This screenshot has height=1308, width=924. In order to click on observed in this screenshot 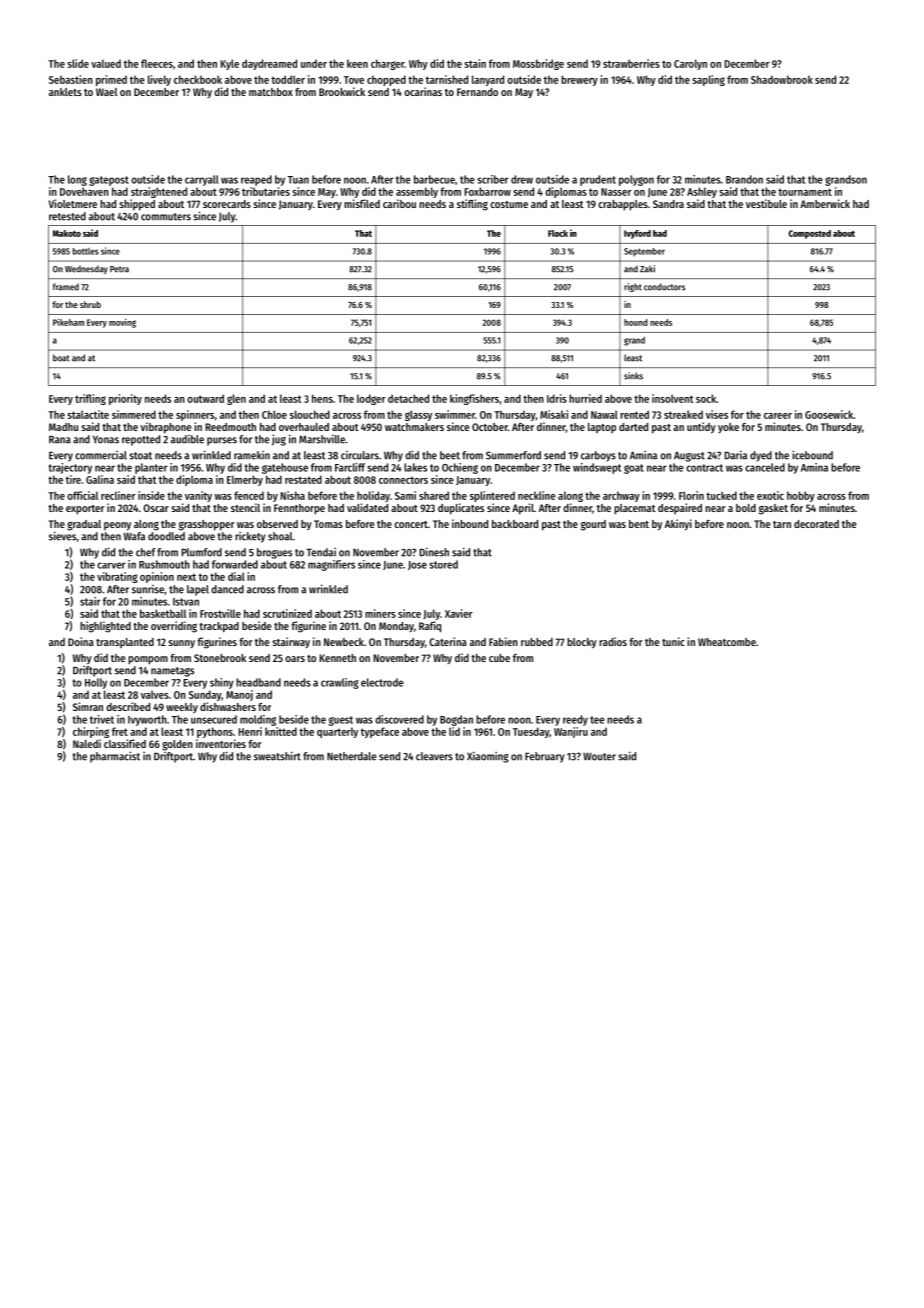, I will do `click(277, 524)`.
